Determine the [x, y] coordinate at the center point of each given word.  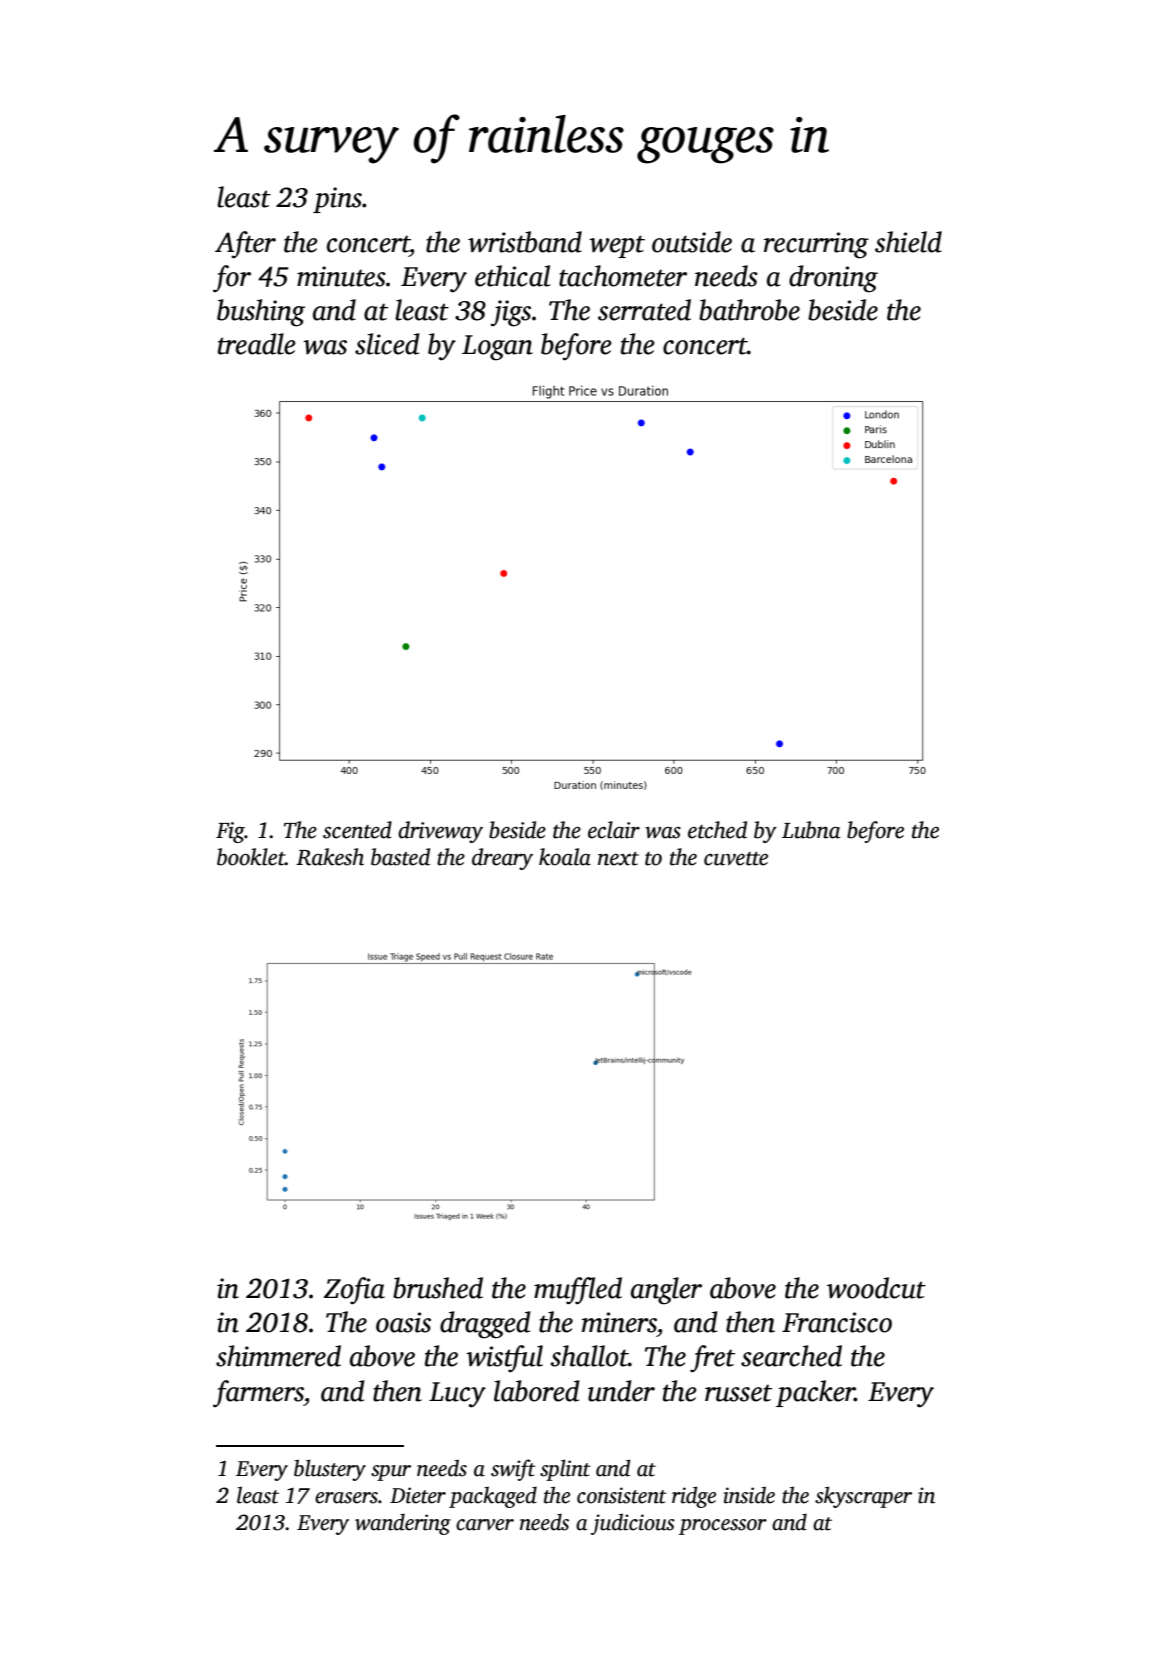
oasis [403, 1322]
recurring [816, 245]
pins [337, 200]
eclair [614, 830]
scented [357, 830]
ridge [694, 1497]
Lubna [811, 830]
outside [692, 242]
